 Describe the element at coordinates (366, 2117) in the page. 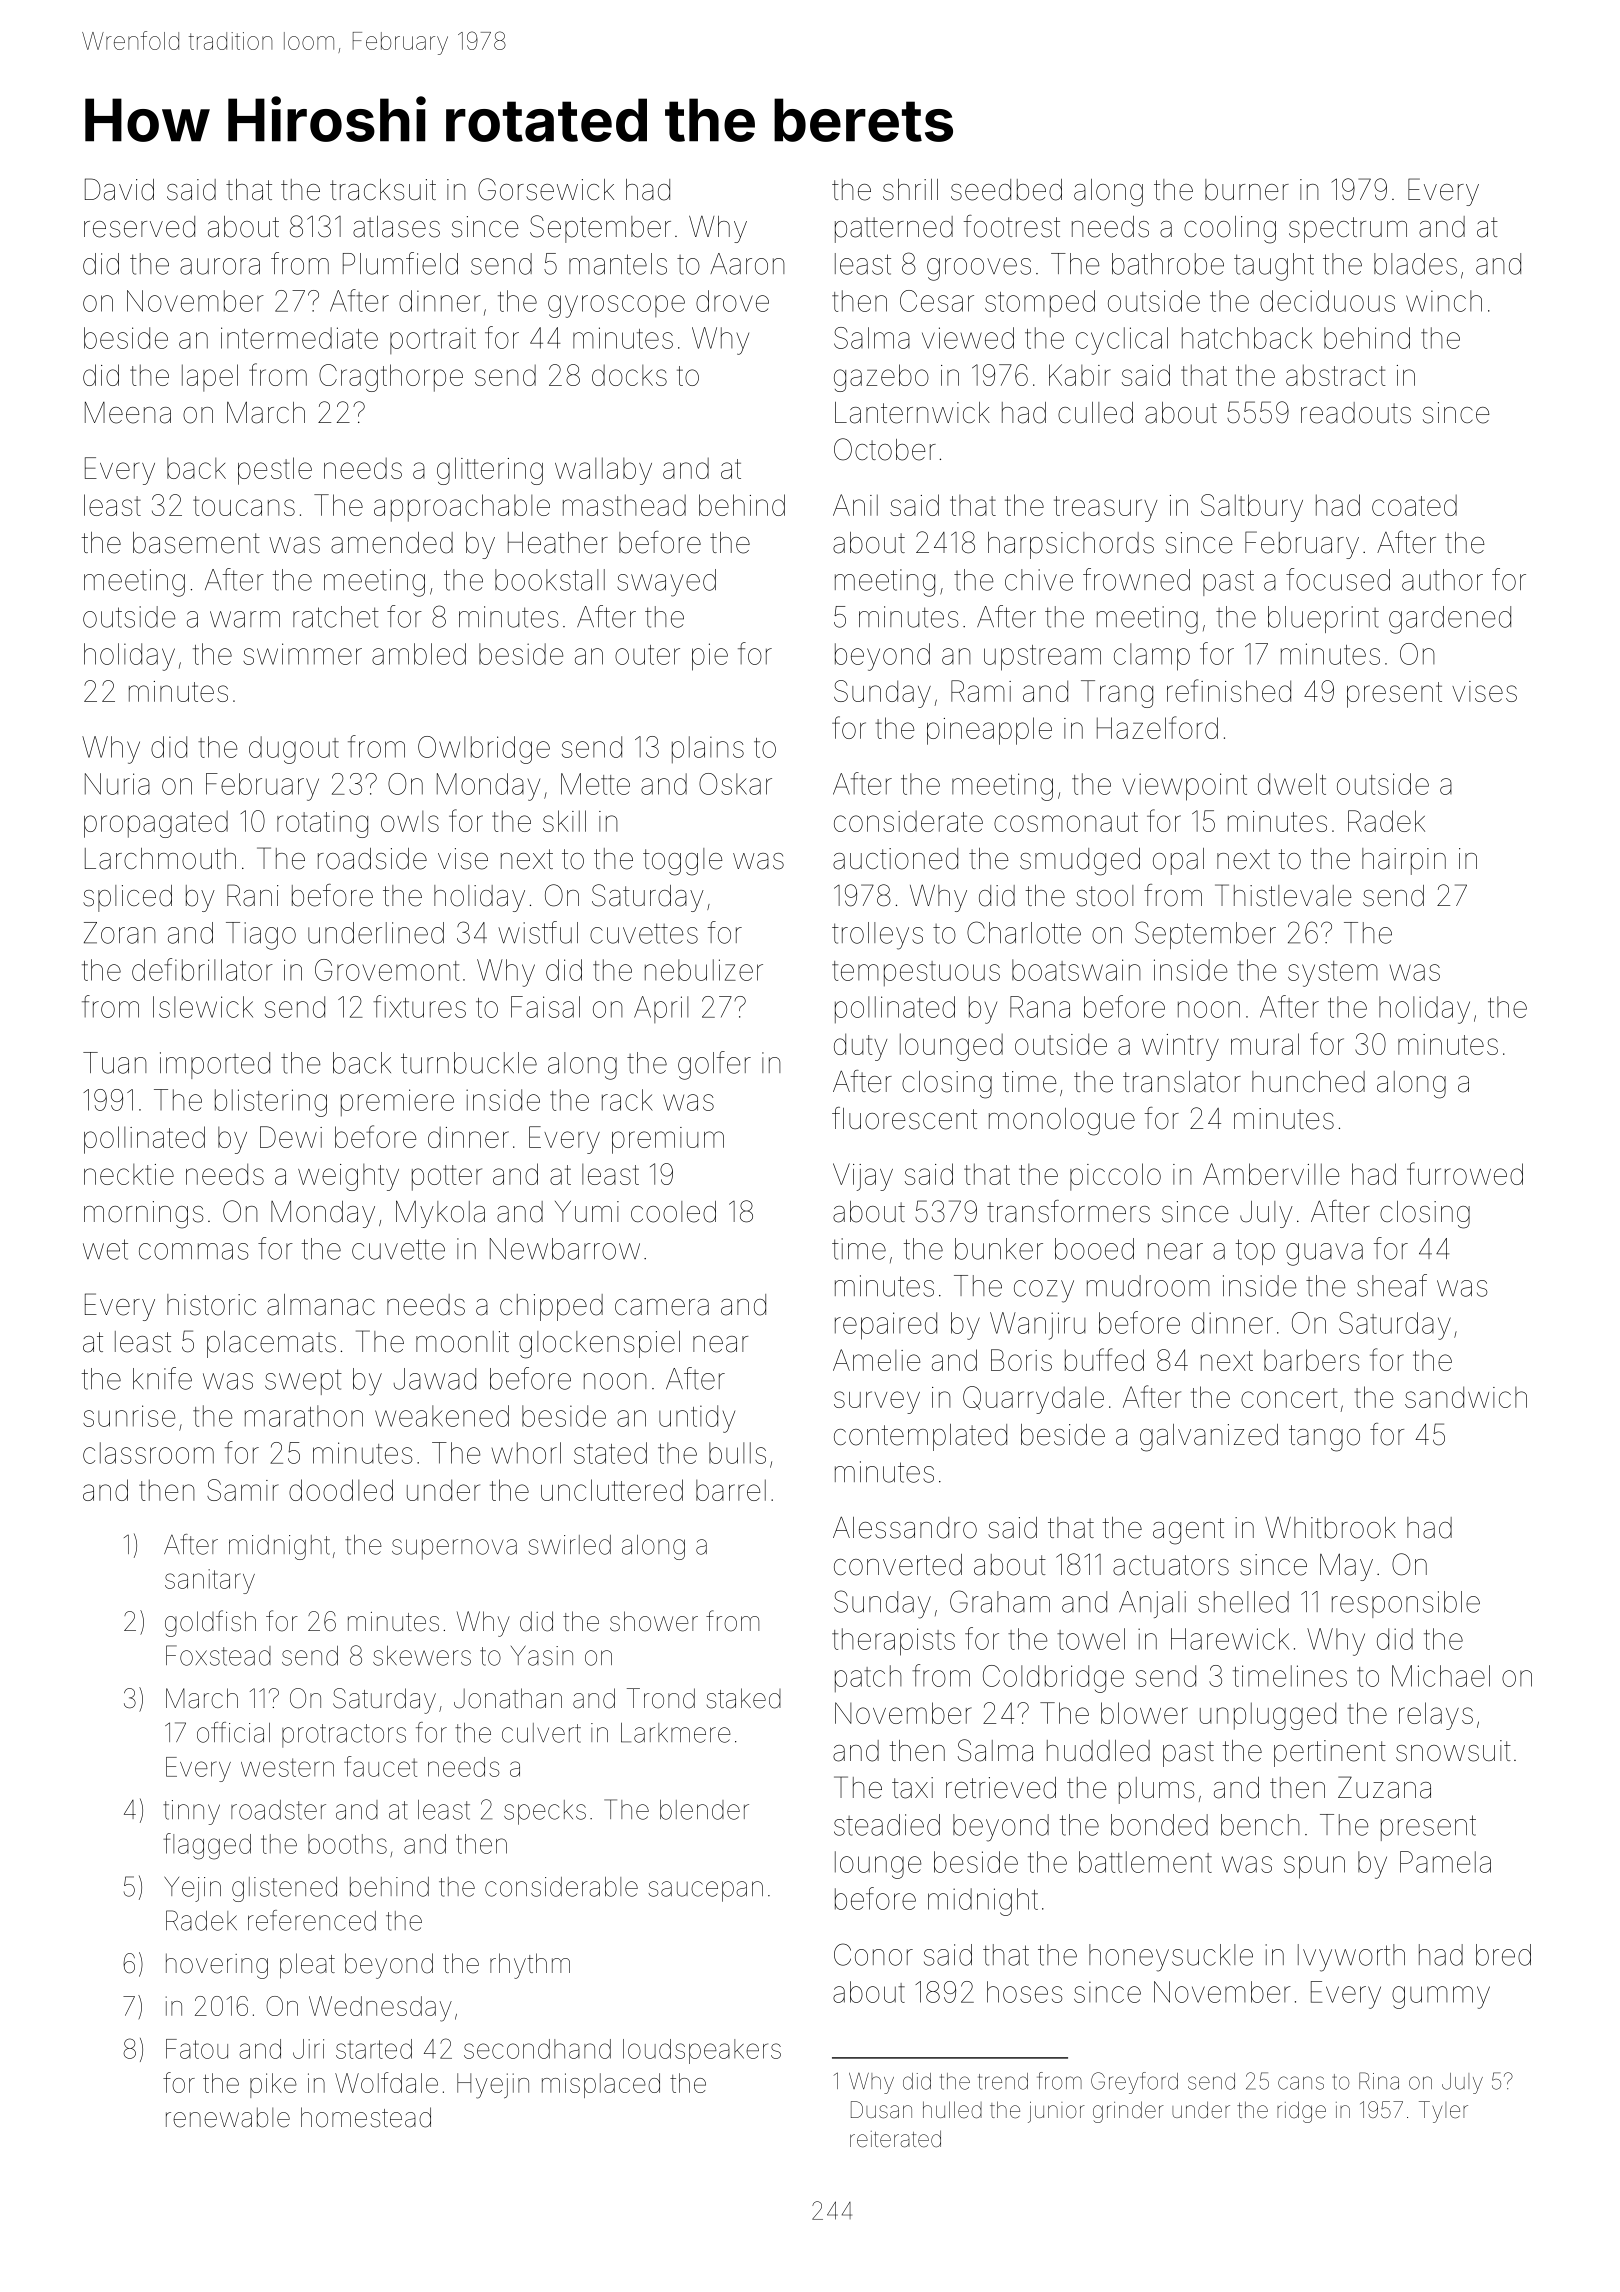

I see `homestead` at that location.
